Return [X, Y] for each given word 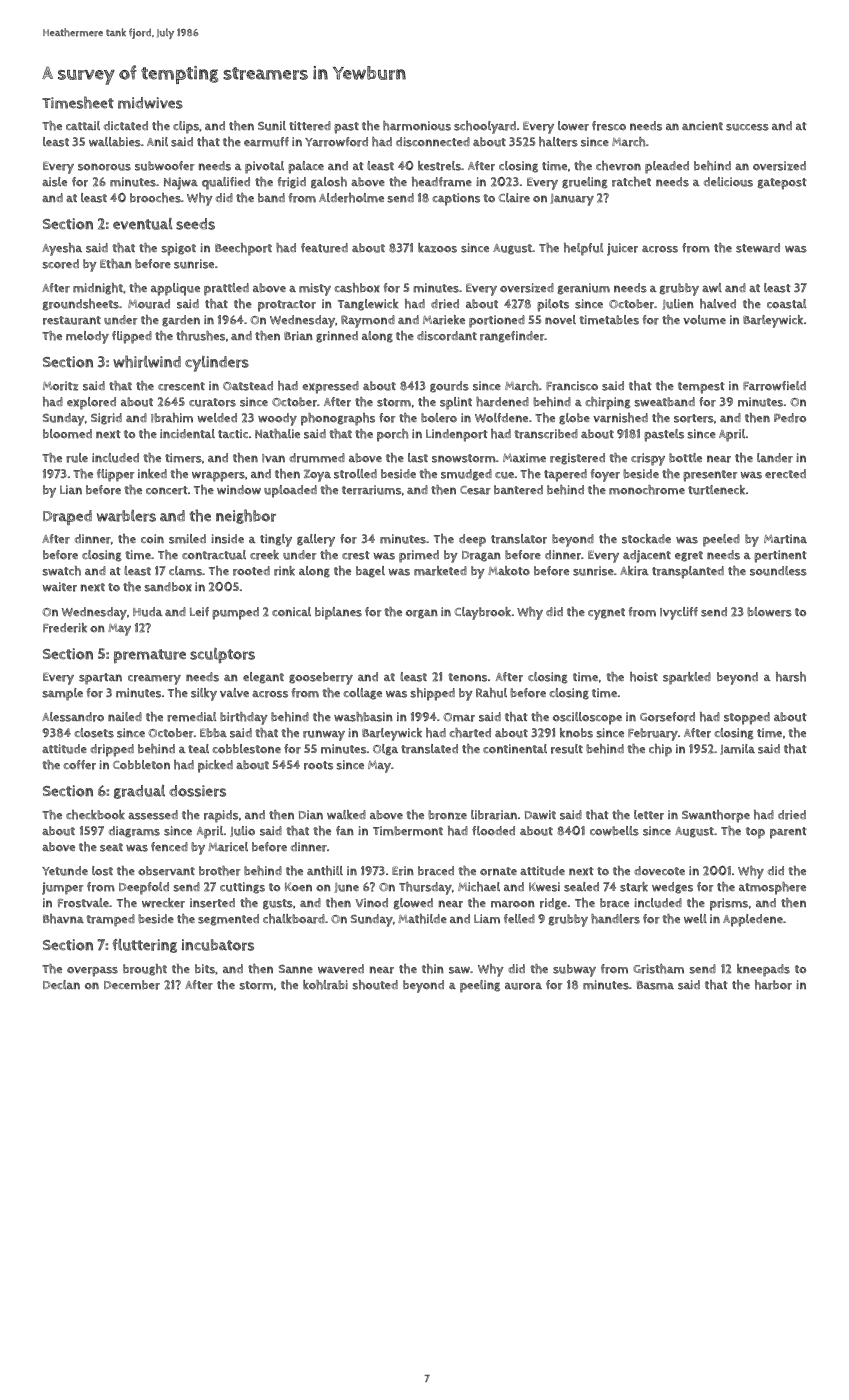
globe [574, 419]
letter [649, 815]
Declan [61, 984]
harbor [773, 985]
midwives [150, 103]
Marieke [444, 320]
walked [346, 815]
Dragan [481, 556]
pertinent [780, 556]
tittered [310, 126]
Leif [199, 611]
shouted [375, 985]
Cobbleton [141, 765]
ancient [702, 125]
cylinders [217, 364]
